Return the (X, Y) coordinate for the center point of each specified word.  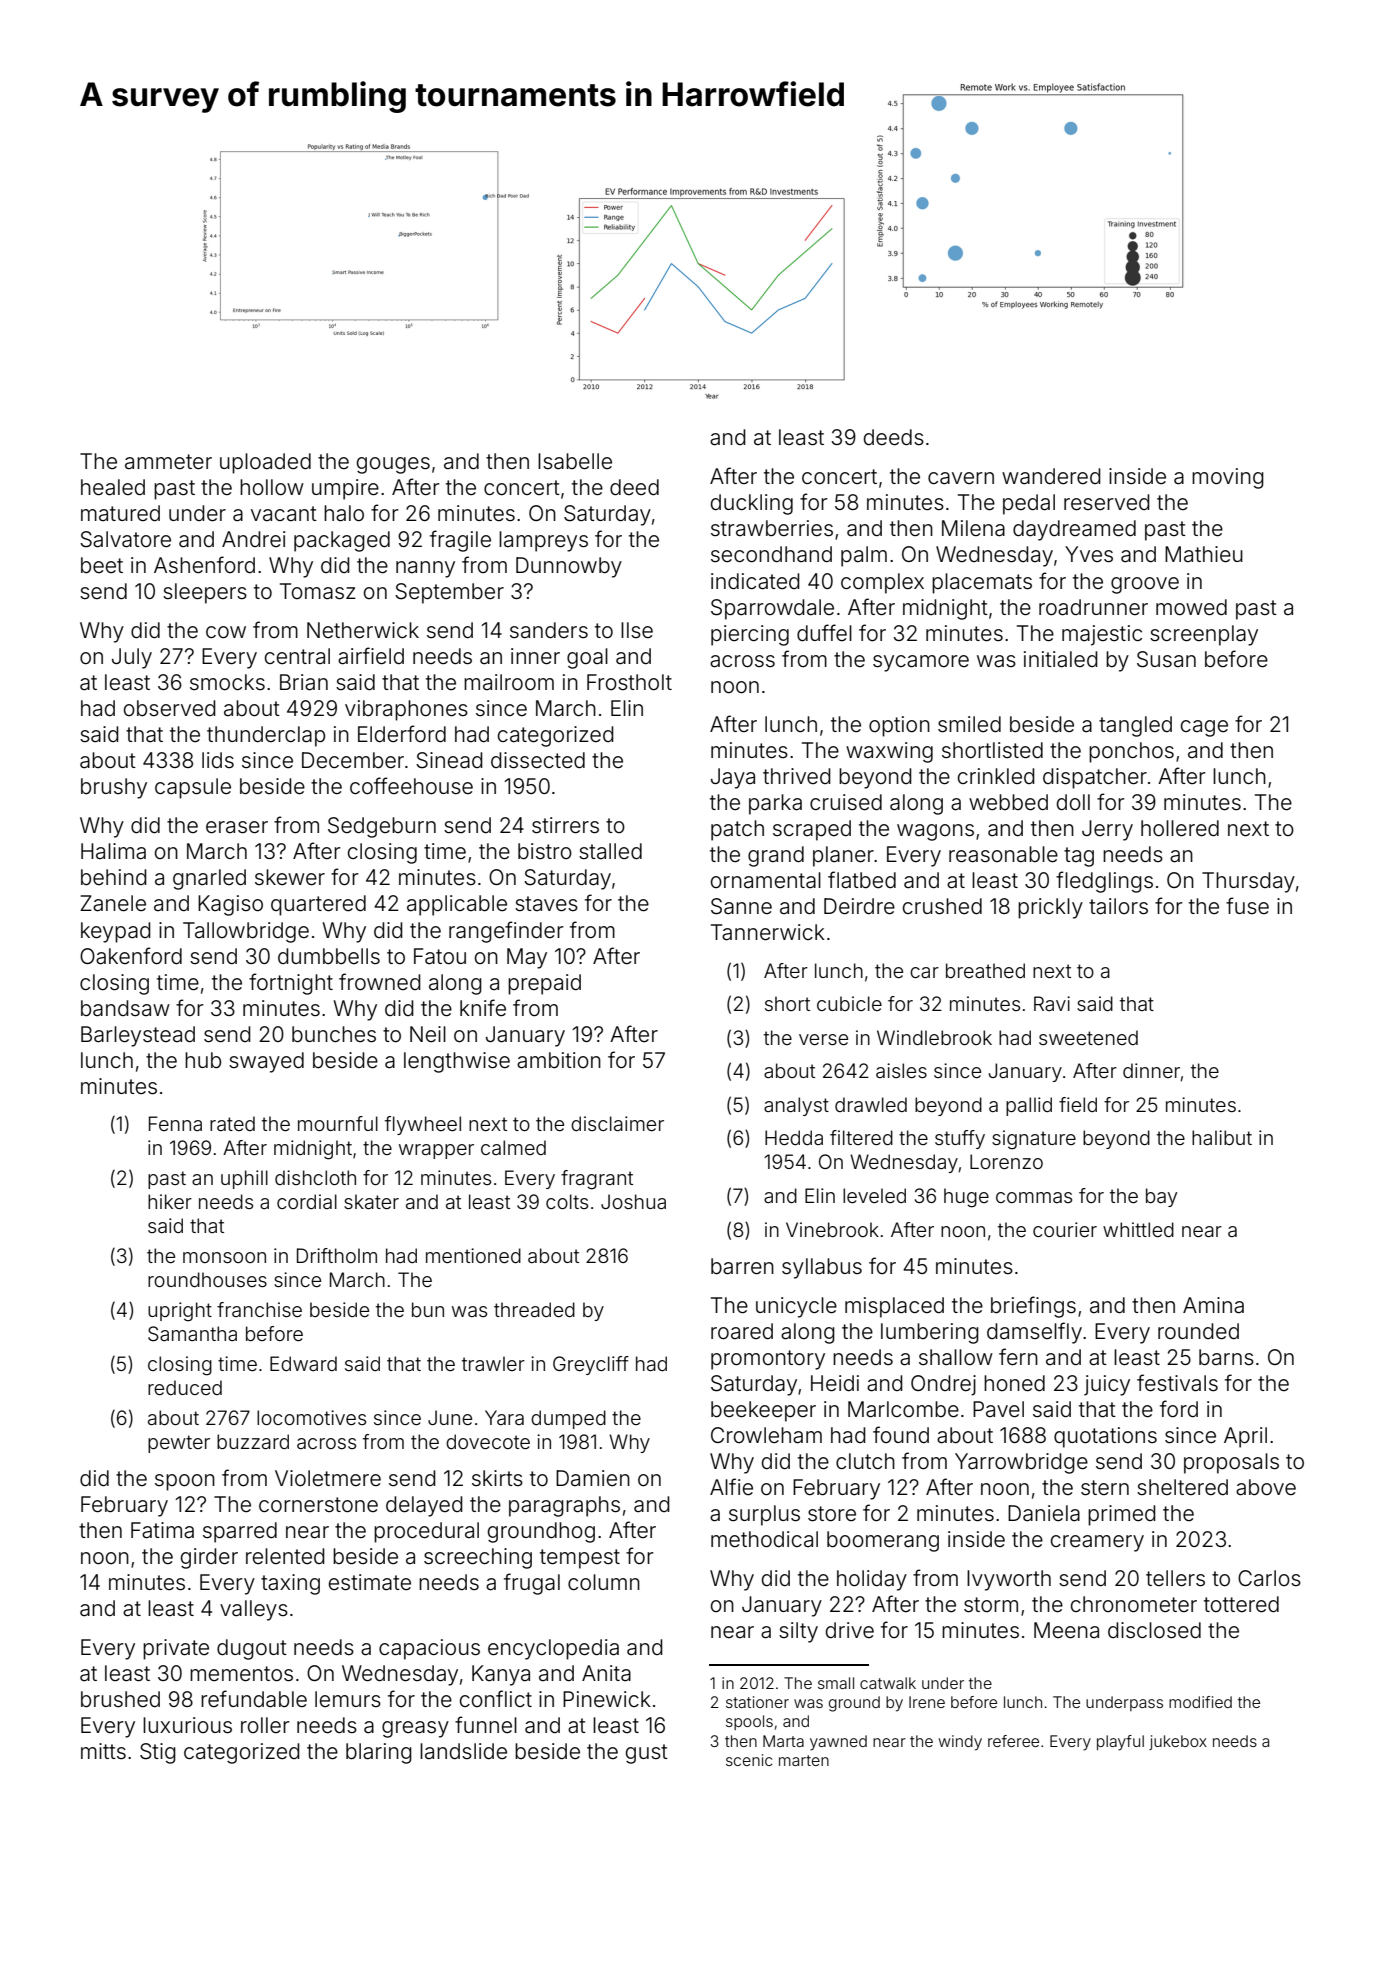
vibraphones (406, 710)
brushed (120, 1699)
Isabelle (575, 461)
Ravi (1052, 1003)
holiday (872, 1580)
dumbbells (329, 956)
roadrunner (1093, 607)
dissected (538, 760)
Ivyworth (1009, 1580)
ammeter (168, 462)
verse (823, 1039)
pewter (179, 1444)
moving (1228, 478)
